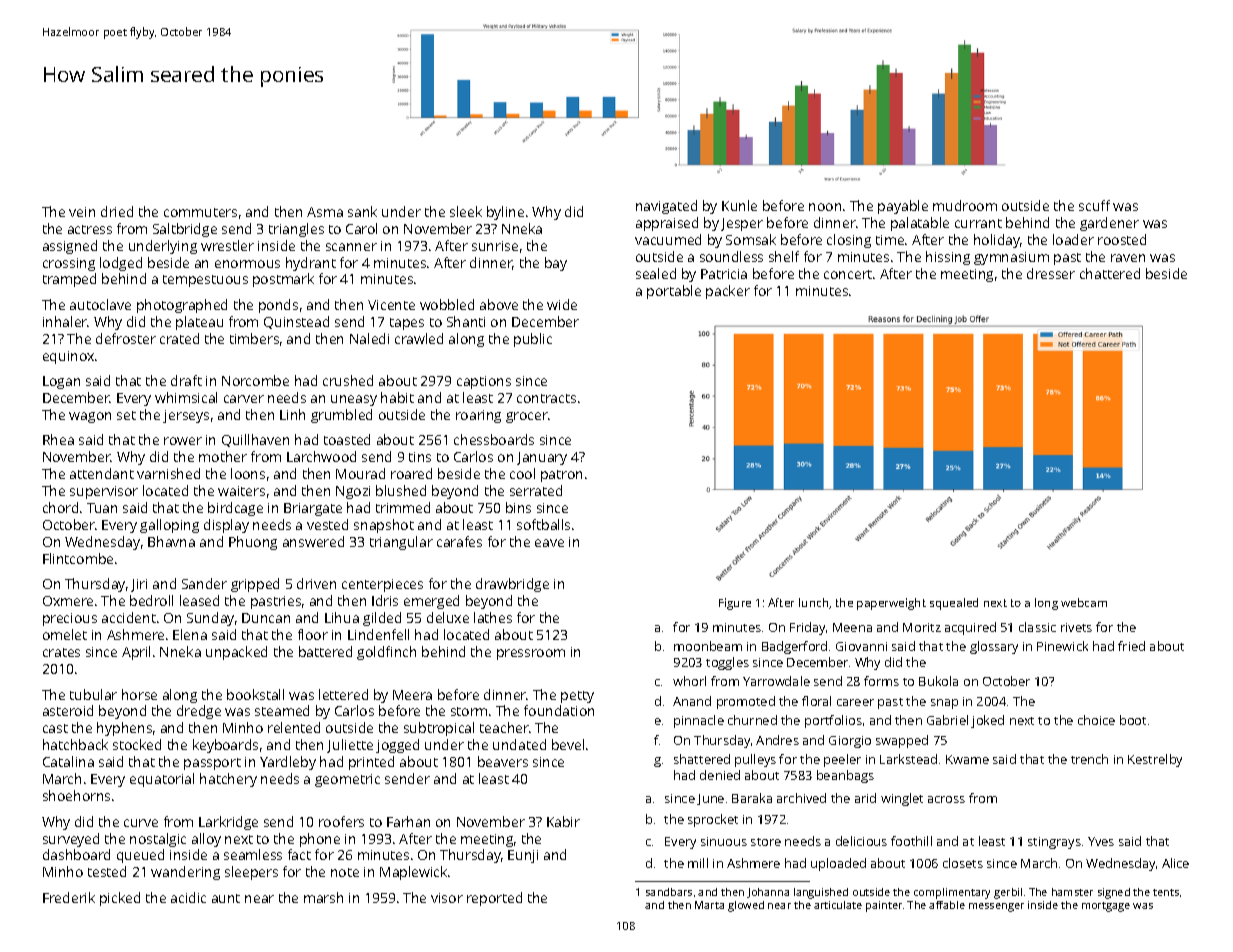 This page has width=1233, height=952. I want to click on floor, so click(313, 634).
